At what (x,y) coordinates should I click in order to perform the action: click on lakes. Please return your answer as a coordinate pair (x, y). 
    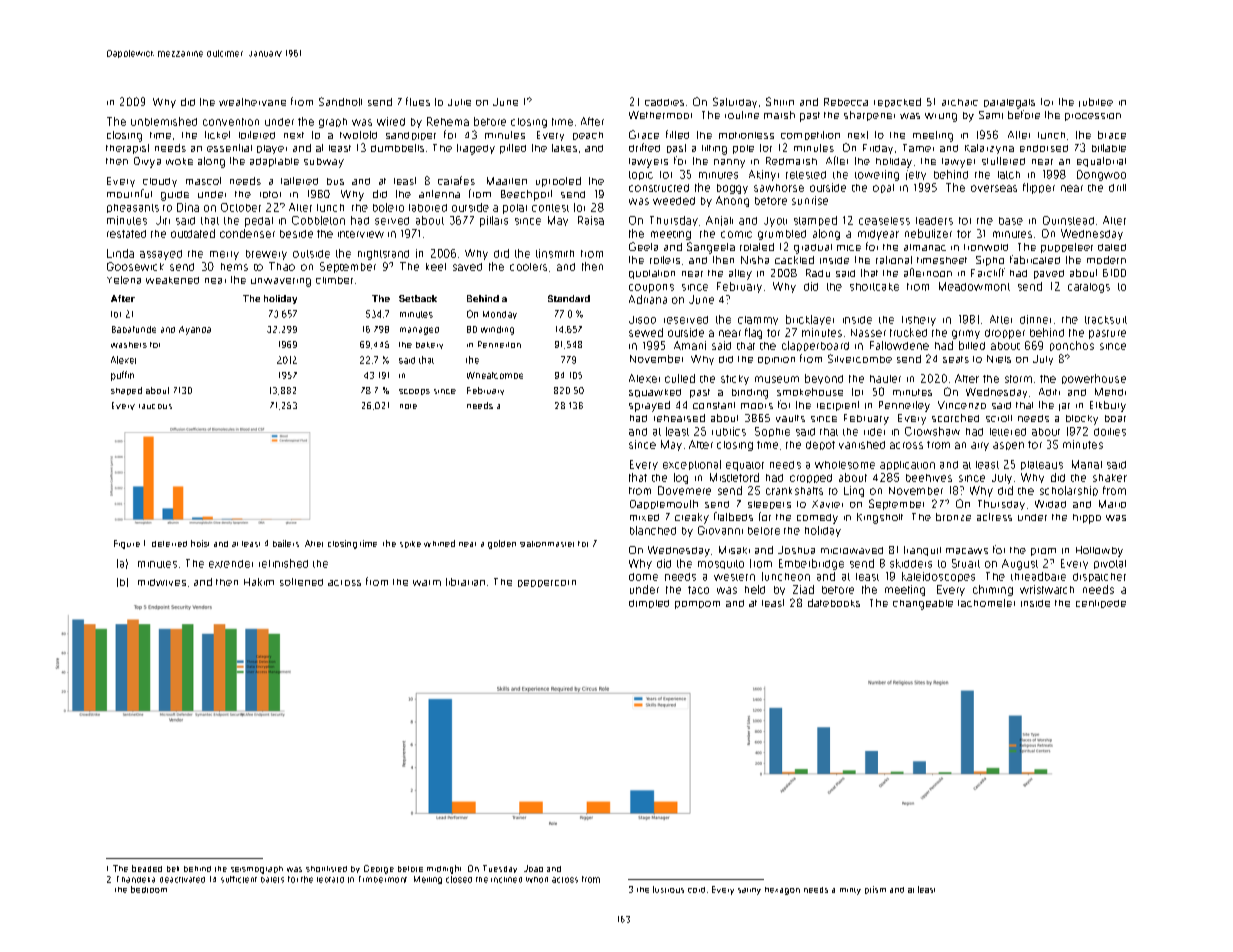
    Looking at the image, I should click on (564, 148).
